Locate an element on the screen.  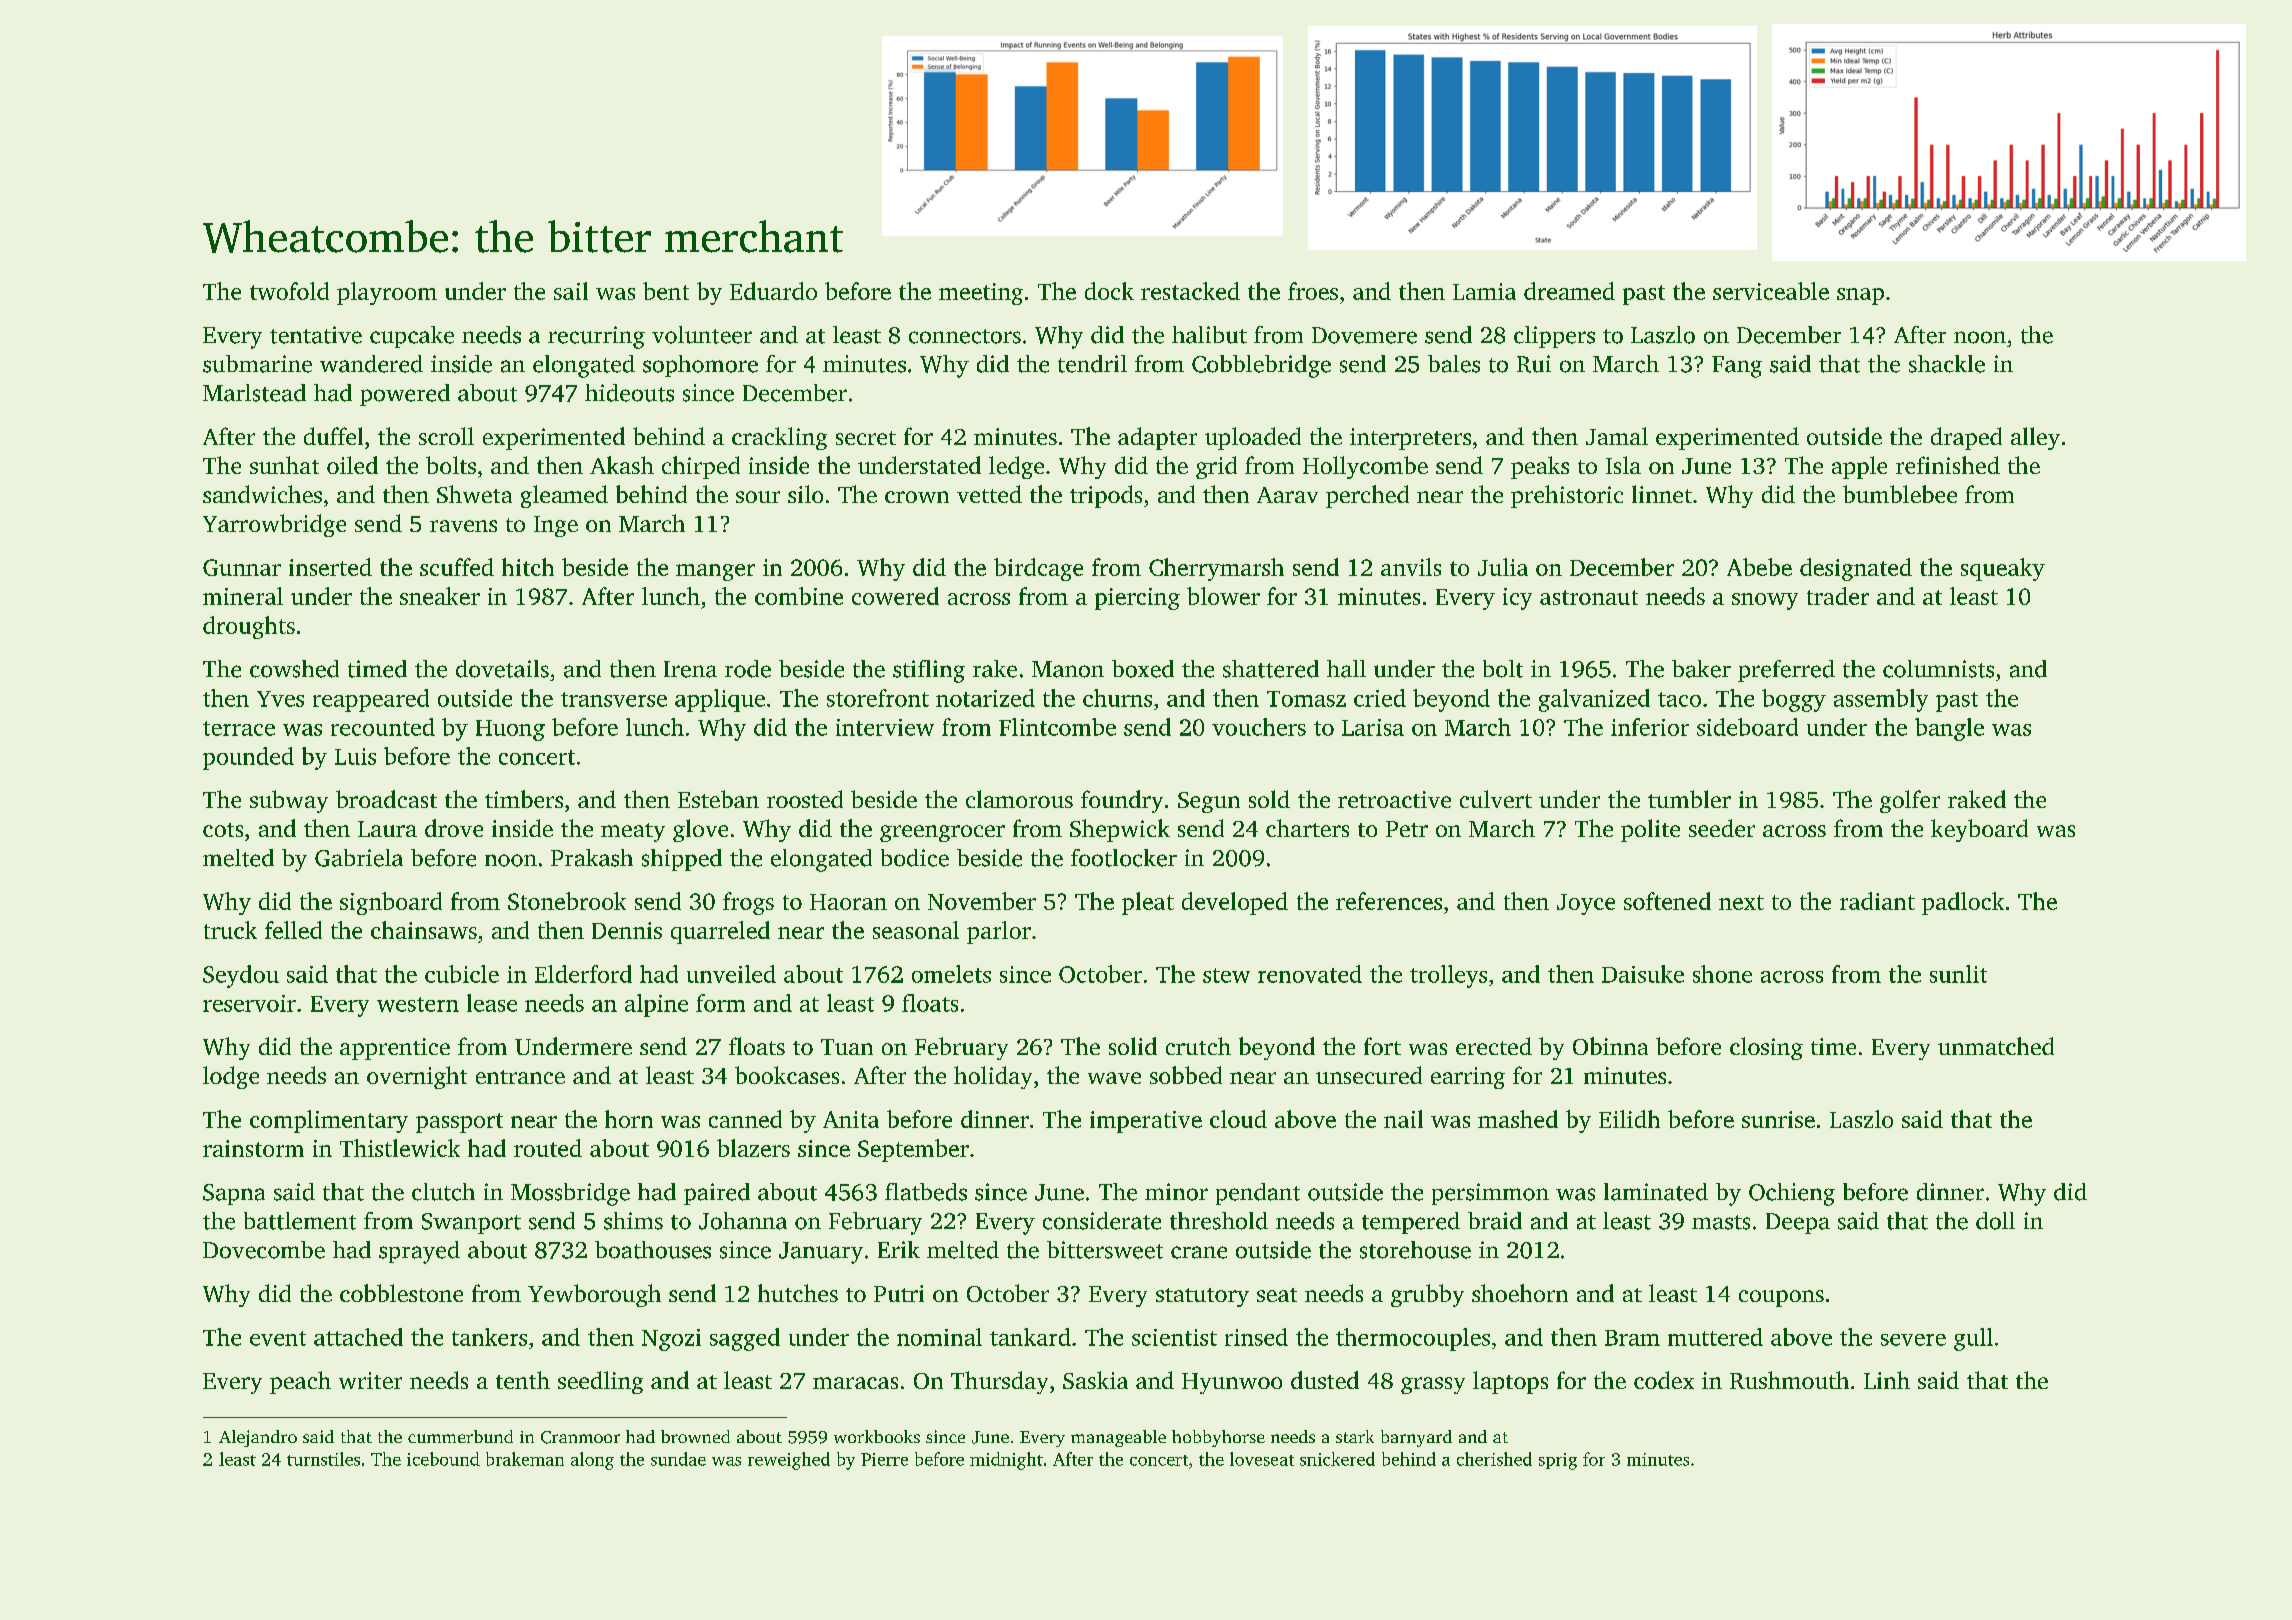
rainstorm is located at coordinates (253, 1148).
